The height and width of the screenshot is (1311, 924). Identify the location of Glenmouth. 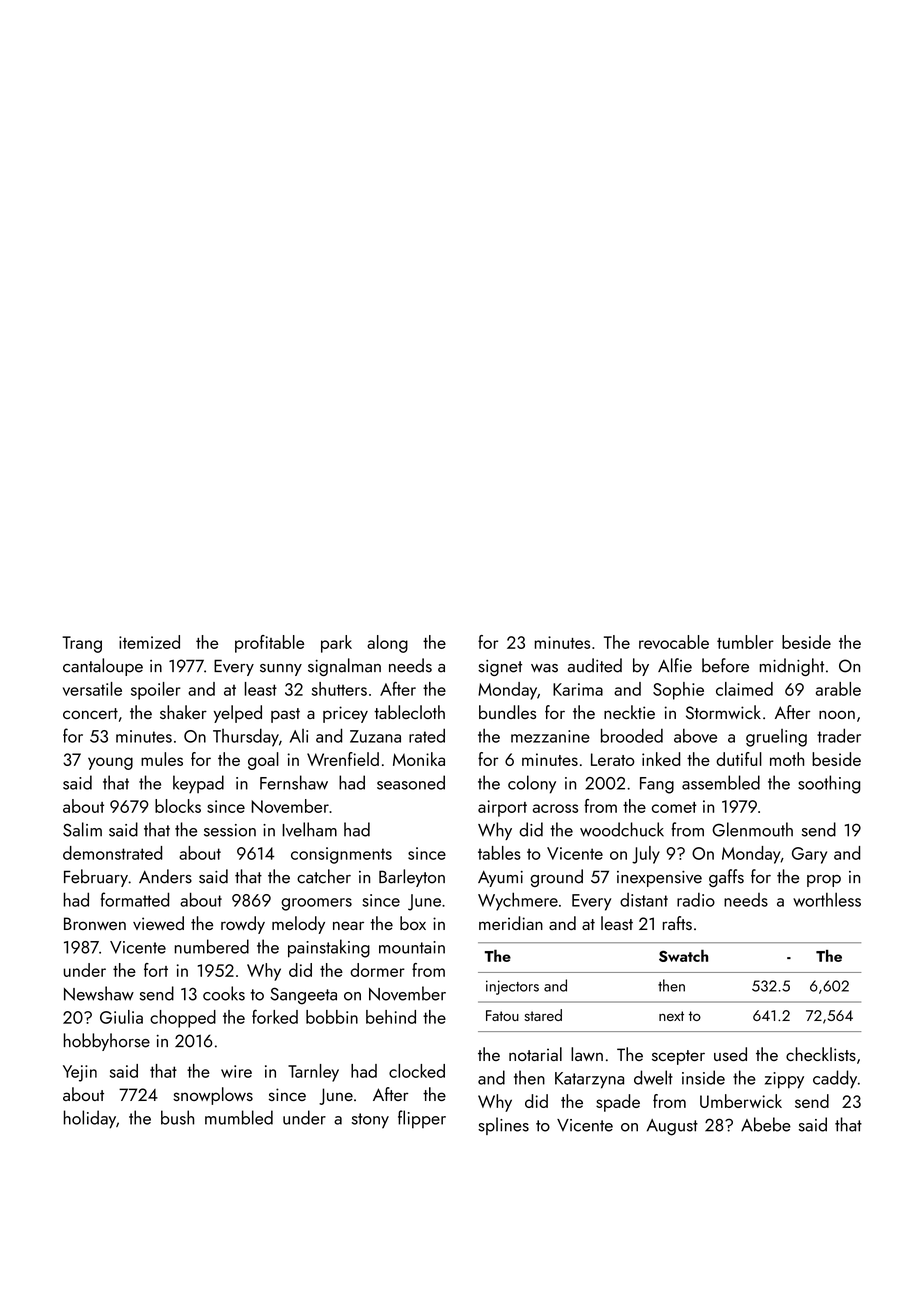
(752, 829).
